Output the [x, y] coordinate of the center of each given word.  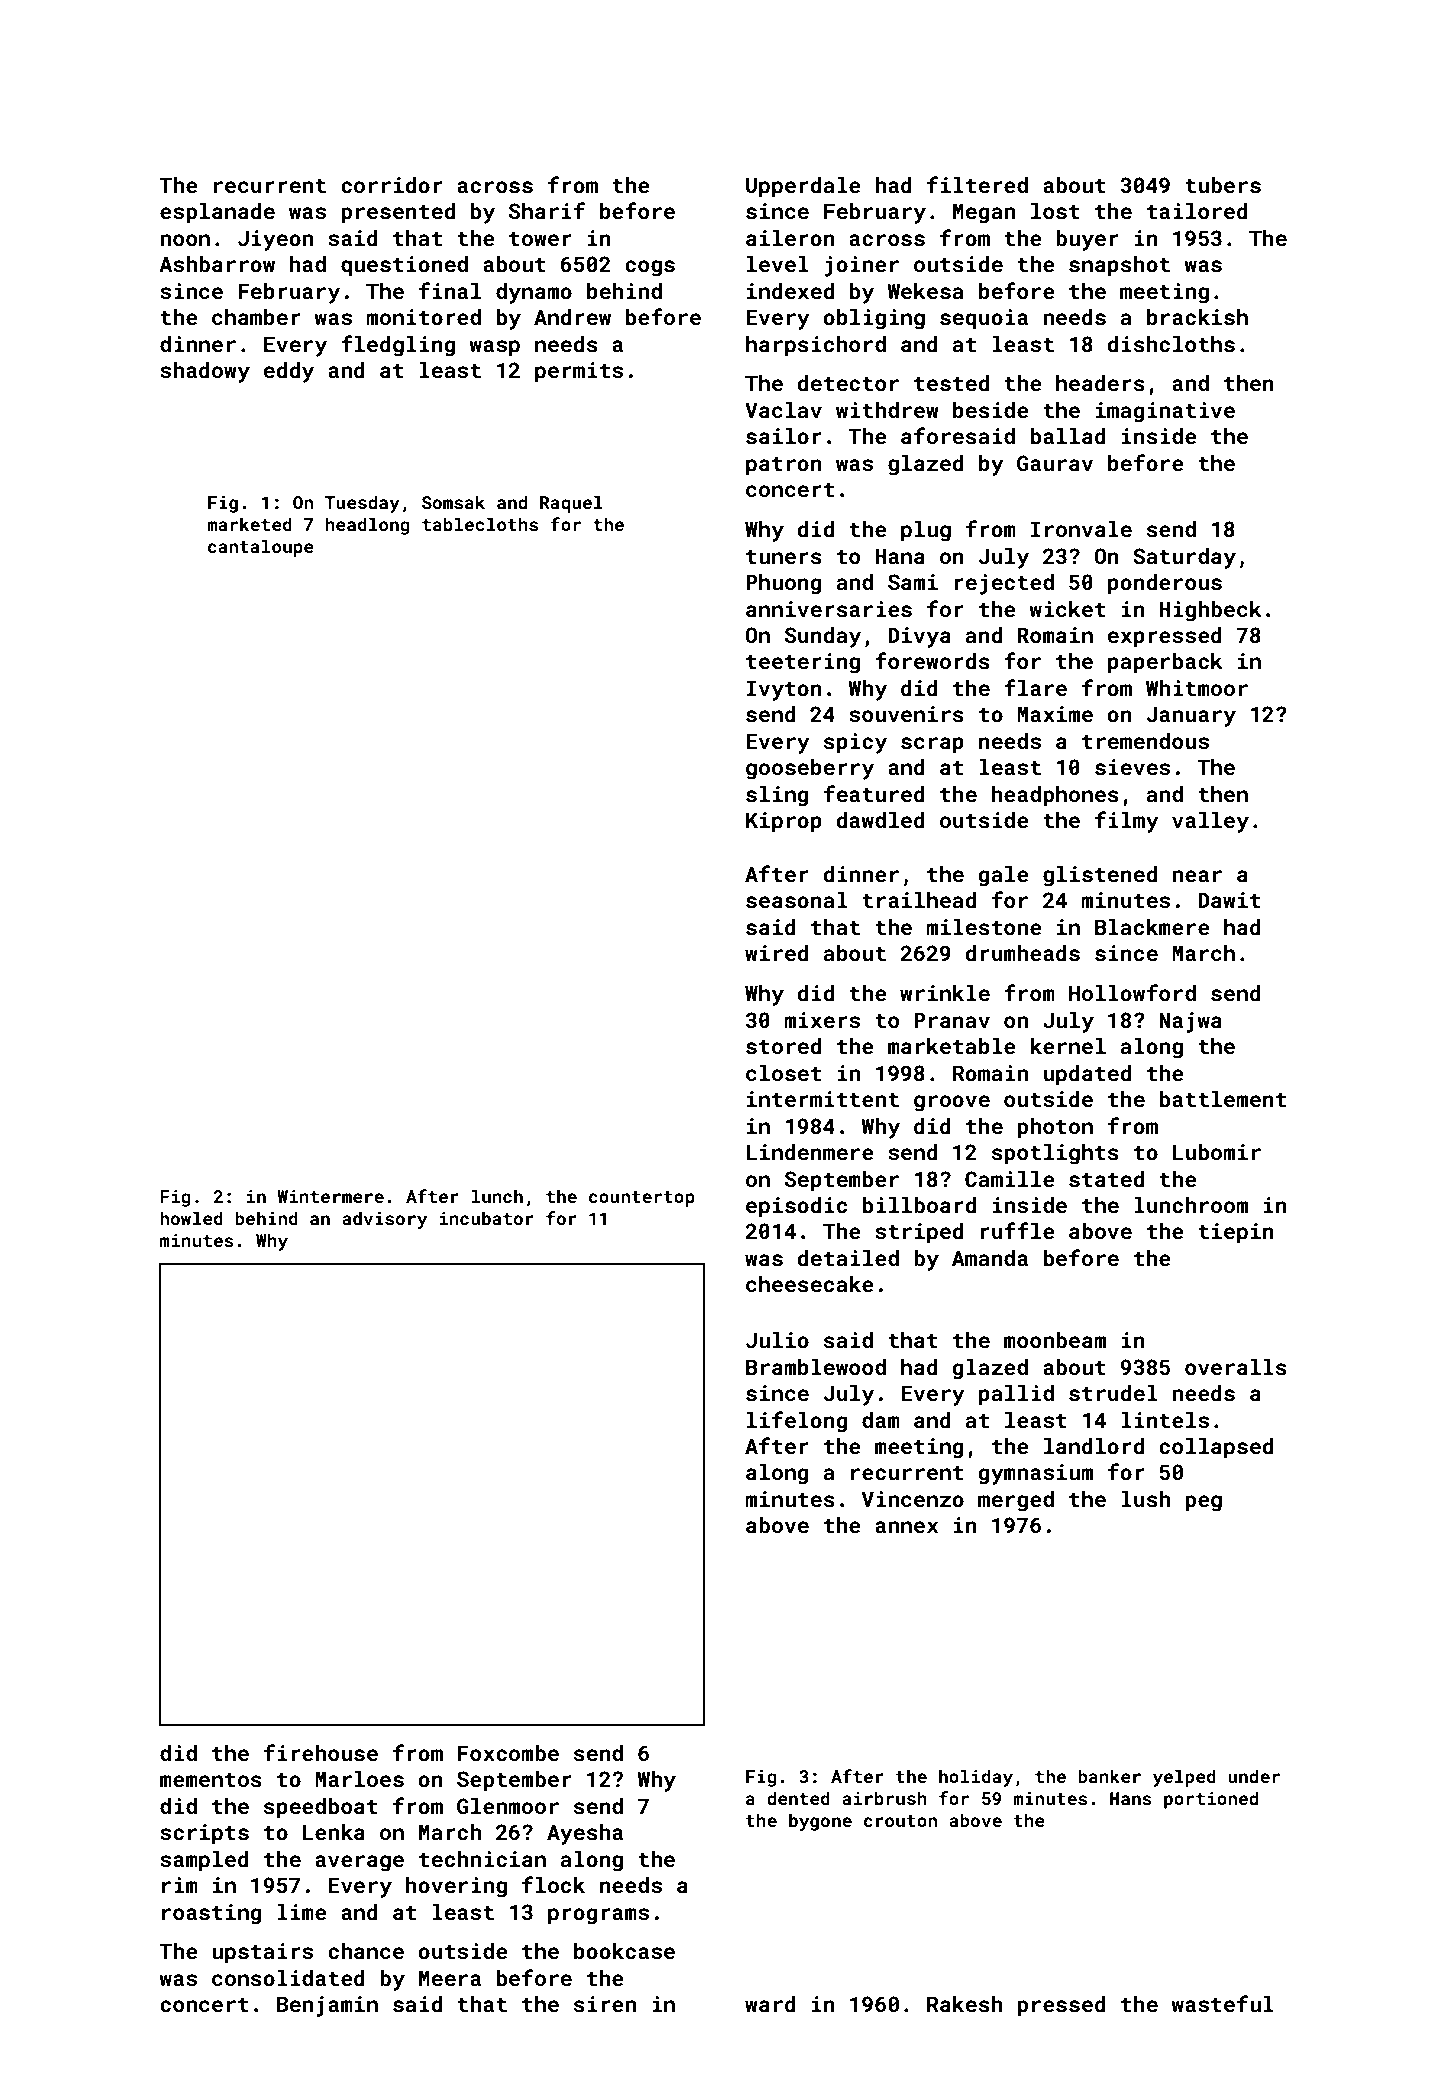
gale [1004, 876]
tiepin [1236, 1233]
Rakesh [965, 2004]
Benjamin [327, 2006]
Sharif [547, 210]
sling [777, 796]
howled [191, 1218]
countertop [642, 1199]
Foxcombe [508, 1753]
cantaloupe [261, 548]
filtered [977, 184]
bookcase [624, 1951]
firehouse [321, 1752]
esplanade [217, 213]
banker [1109, 1776]
